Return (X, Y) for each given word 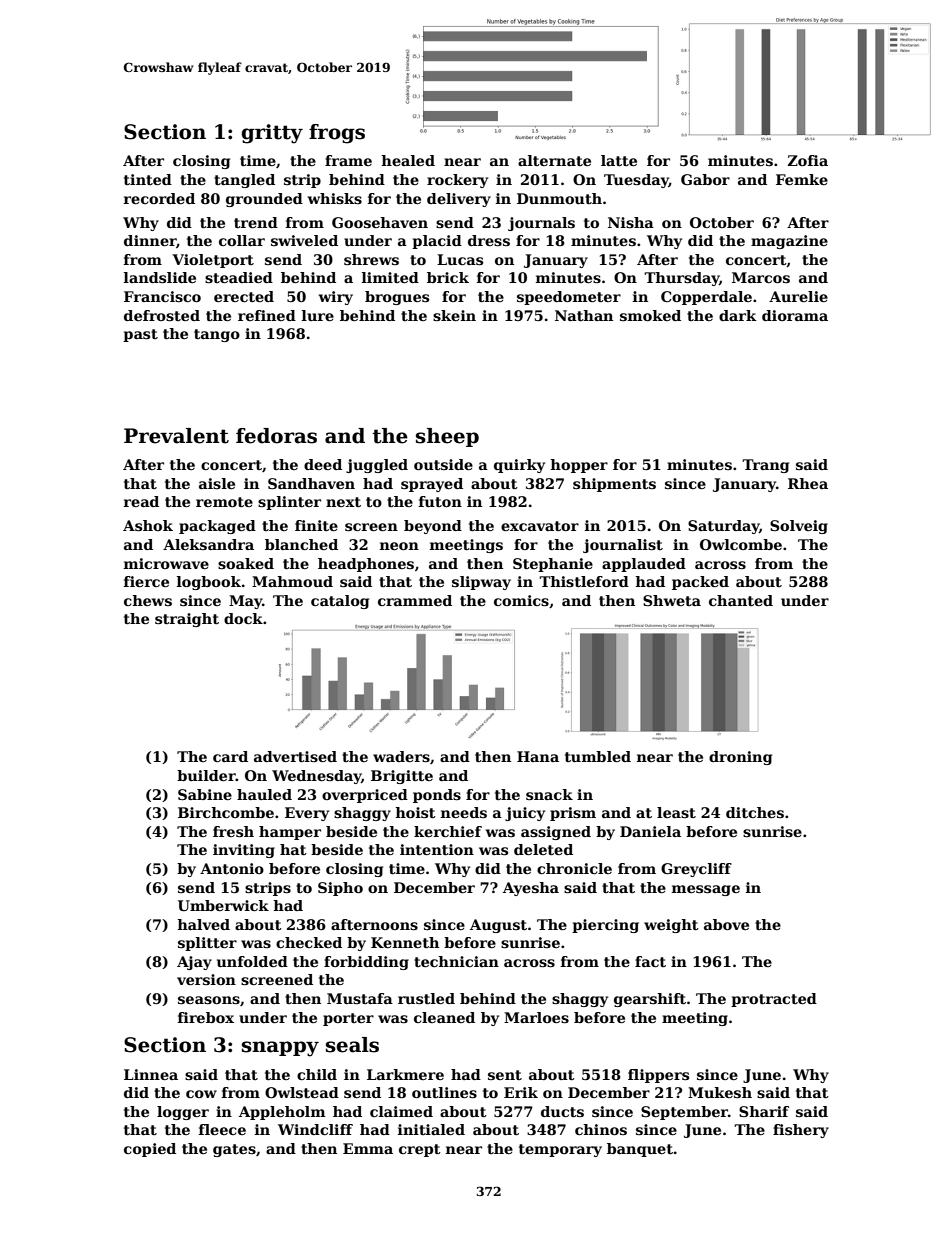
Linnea (151, 1074)
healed (408, 160)
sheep (447, 437)
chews (148, 600)
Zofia (808, 160)
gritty (272, 134)
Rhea (808, 483)
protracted (774, 1000)
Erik (521, 1092)
